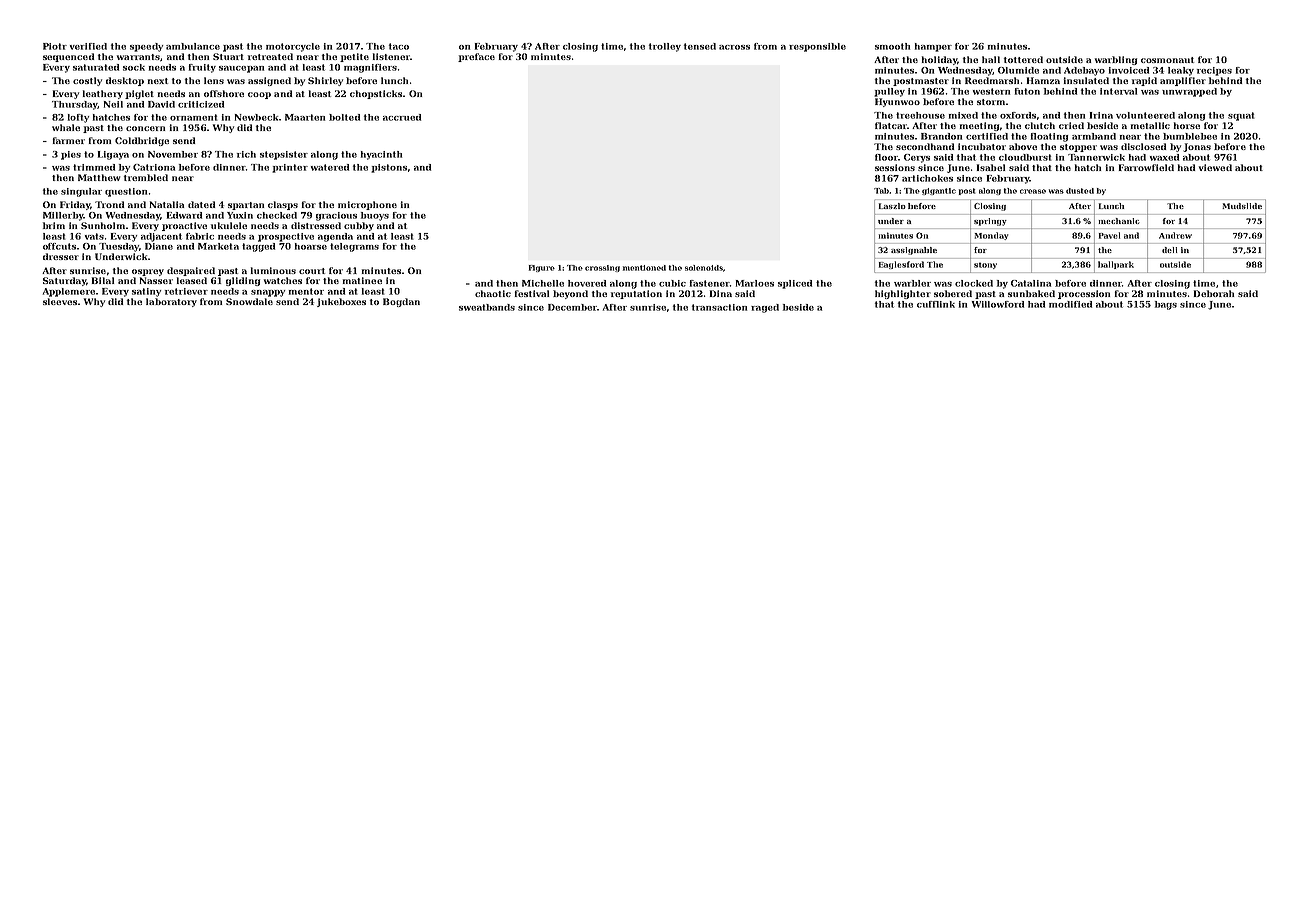 Image resolution: width=1308 pixels, height=924 pixels. What do you see at coordinates (543, 283) in the page?
I see `Michelle` at bounding box center [543, 283].
